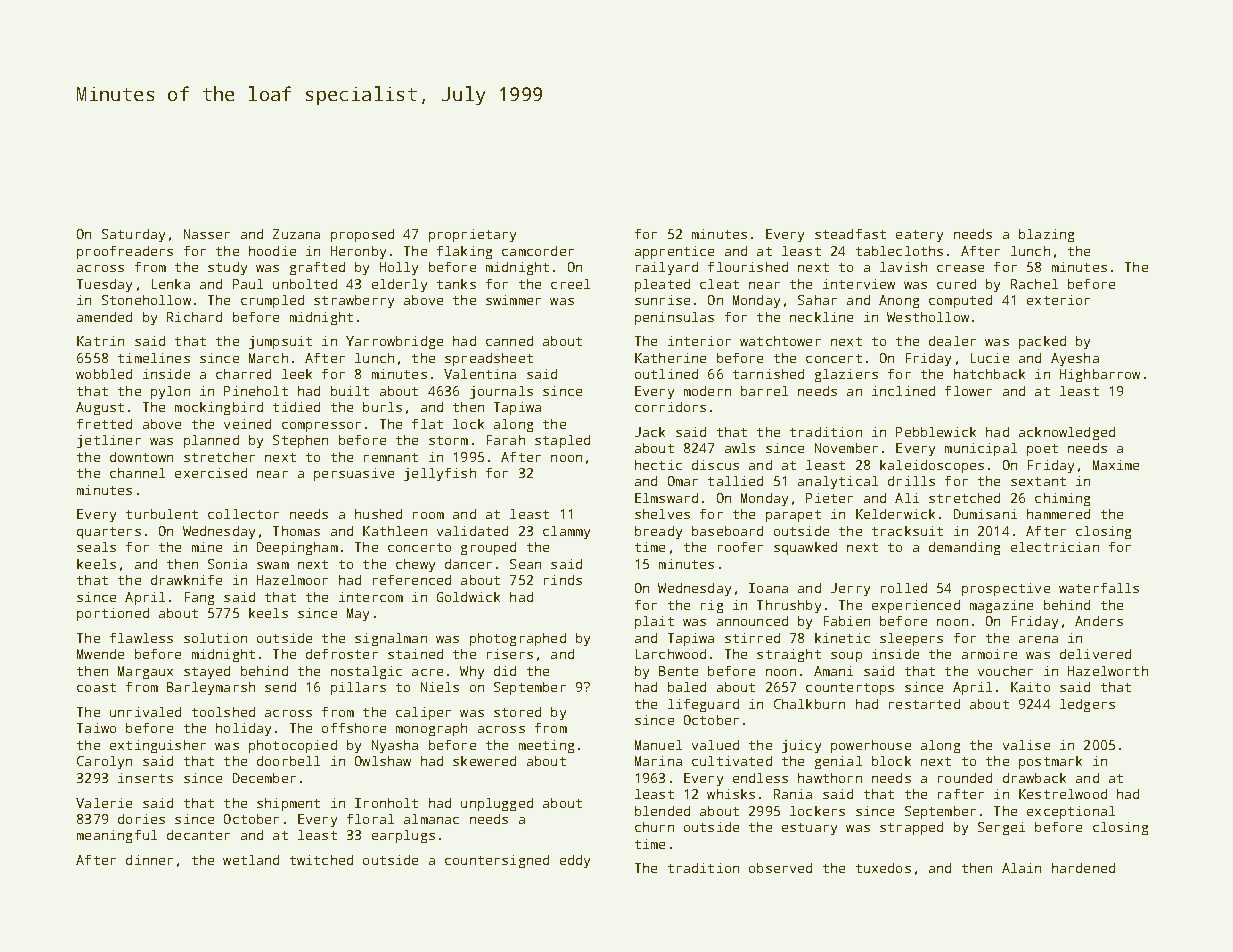 Image resolution: width=1233 pixels, height=952 pixels. I want to click on journals, so click(501, 392).
